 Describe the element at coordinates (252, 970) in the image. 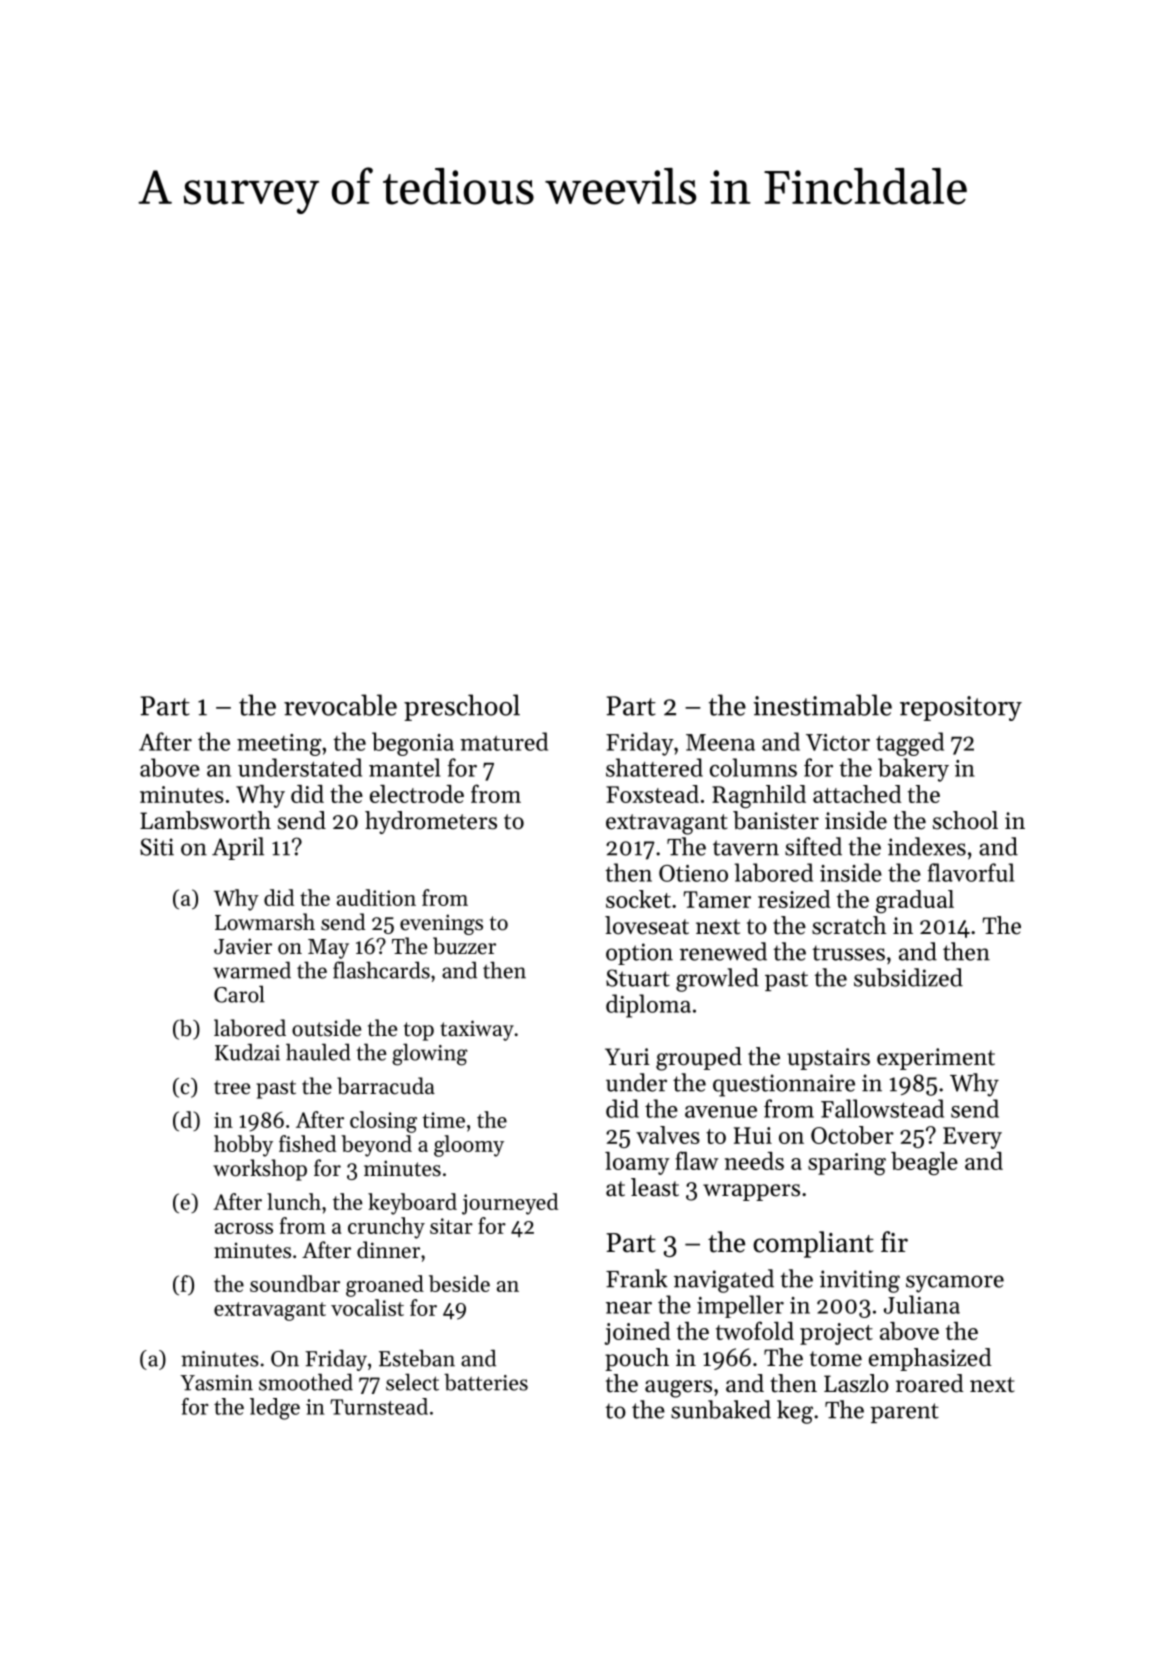

I see `warmed` at that location.
